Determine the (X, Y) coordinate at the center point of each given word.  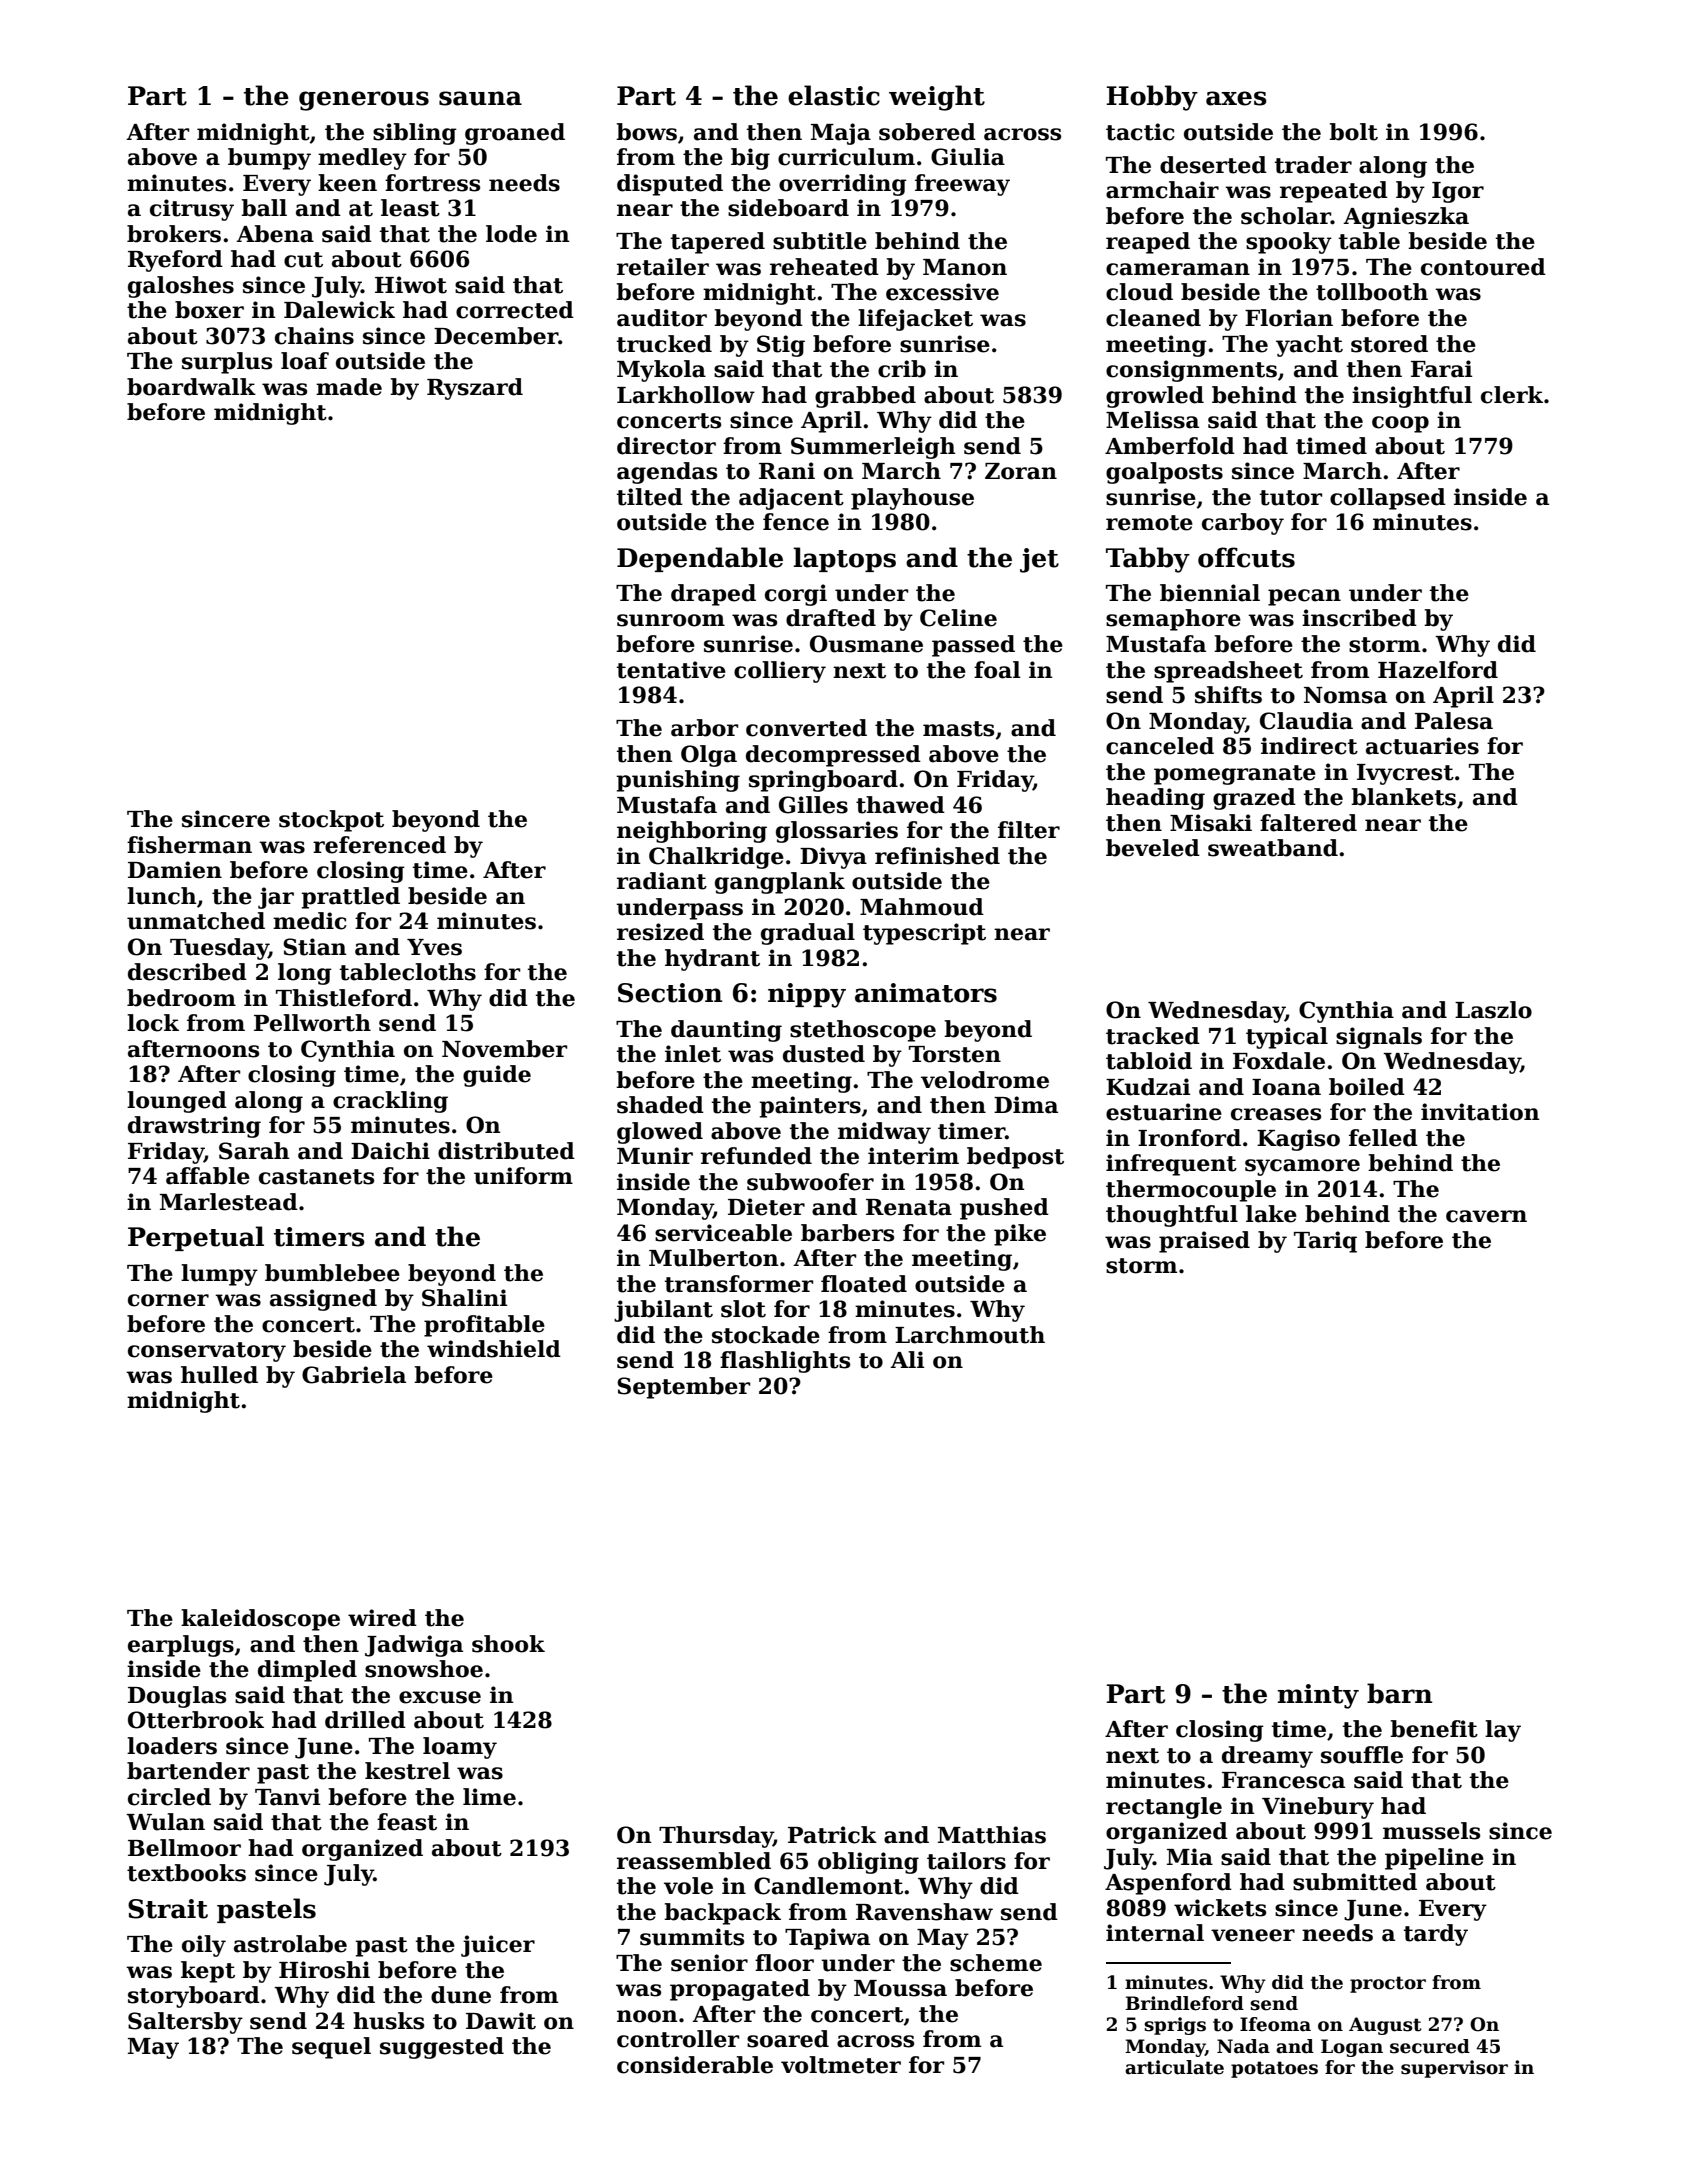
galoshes (181, 287)
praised (1204, 1242)
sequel (331, 2048)
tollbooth (1372, 292)
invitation (1480, 1112)
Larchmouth (970, 1335)
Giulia (968, 157)
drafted (831, 618)
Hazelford (1438, 670)
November (504, 1049)
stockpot (331, 821)
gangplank (780, 883)
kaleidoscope (260, 1620)
